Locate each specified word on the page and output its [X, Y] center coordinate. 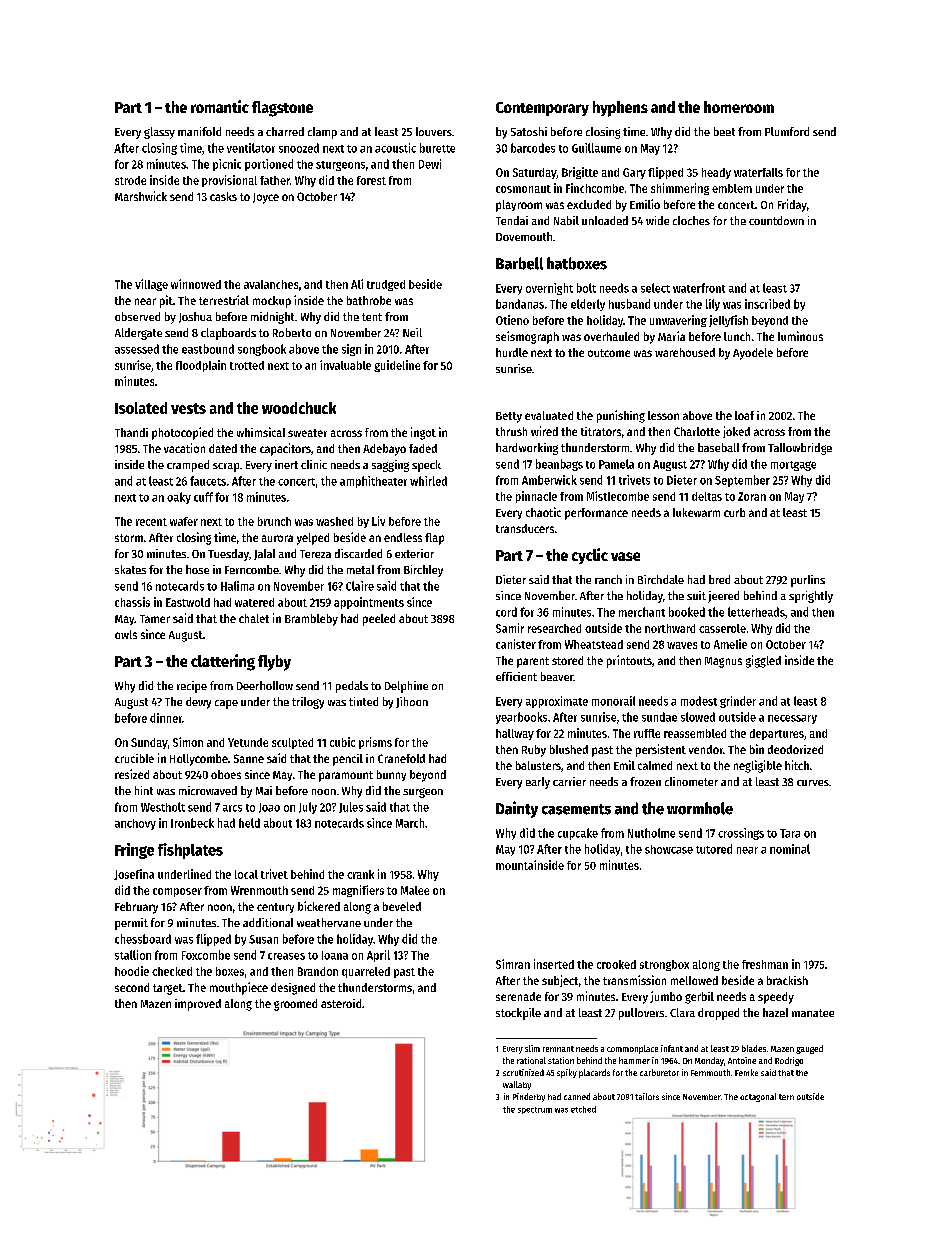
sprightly [811, 597]
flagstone [282, 109]
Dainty [517, 809]
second [132, 987]
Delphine [406, 687]
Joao [269, 808]
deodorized [795, 749]
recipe [192, 687]
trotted [247, 365]
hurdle [512, 352]
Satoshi [529, 131]
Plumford [787, 131]
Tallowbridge [800, 449]
